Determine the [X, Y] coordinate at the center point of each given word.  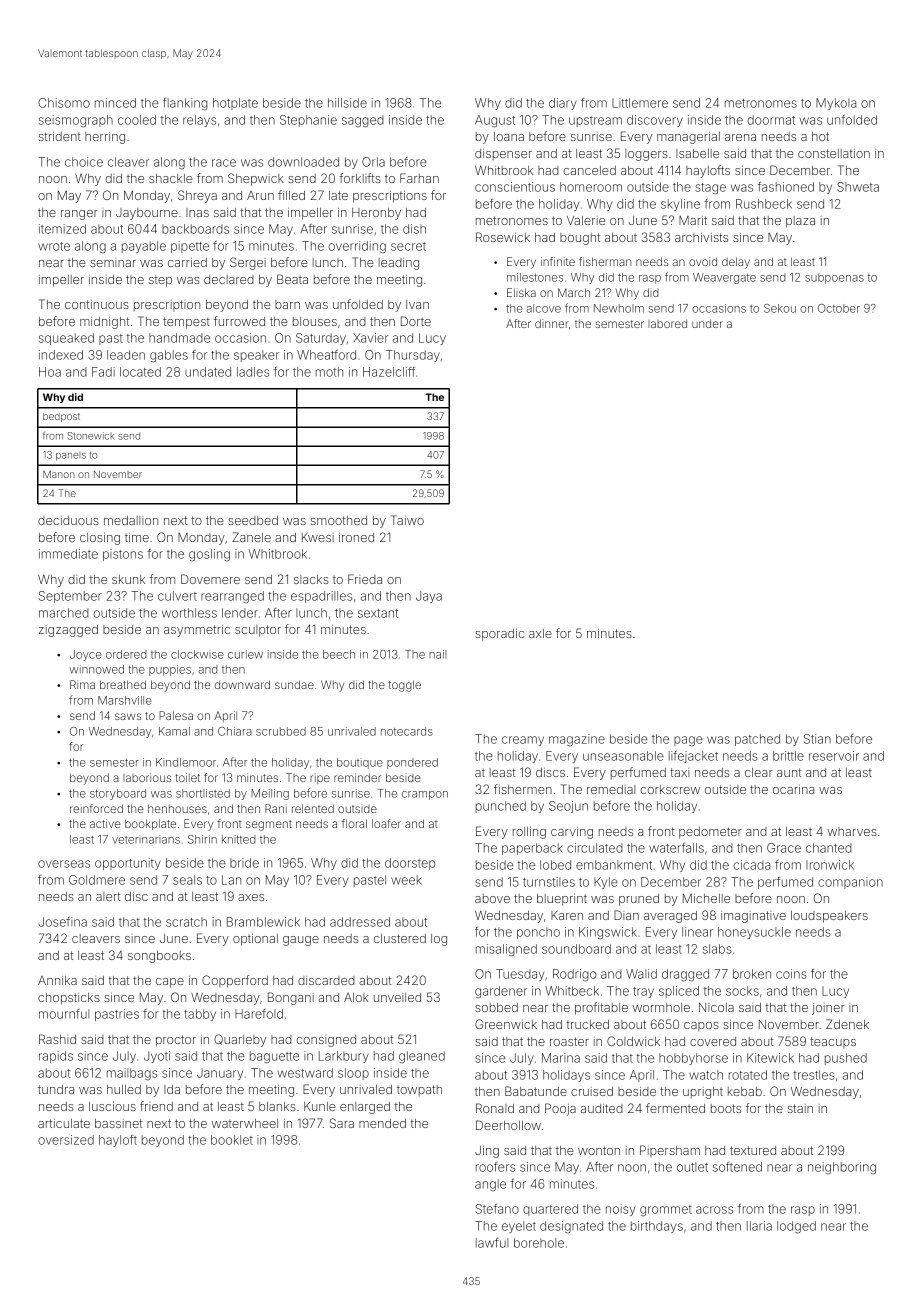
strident [60, 136]
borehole [539, 1243]
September [70, 597]
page [688, 741]
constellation [834, 153]
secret [408, 246]
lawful [492, 1243]
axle [540, 633]
